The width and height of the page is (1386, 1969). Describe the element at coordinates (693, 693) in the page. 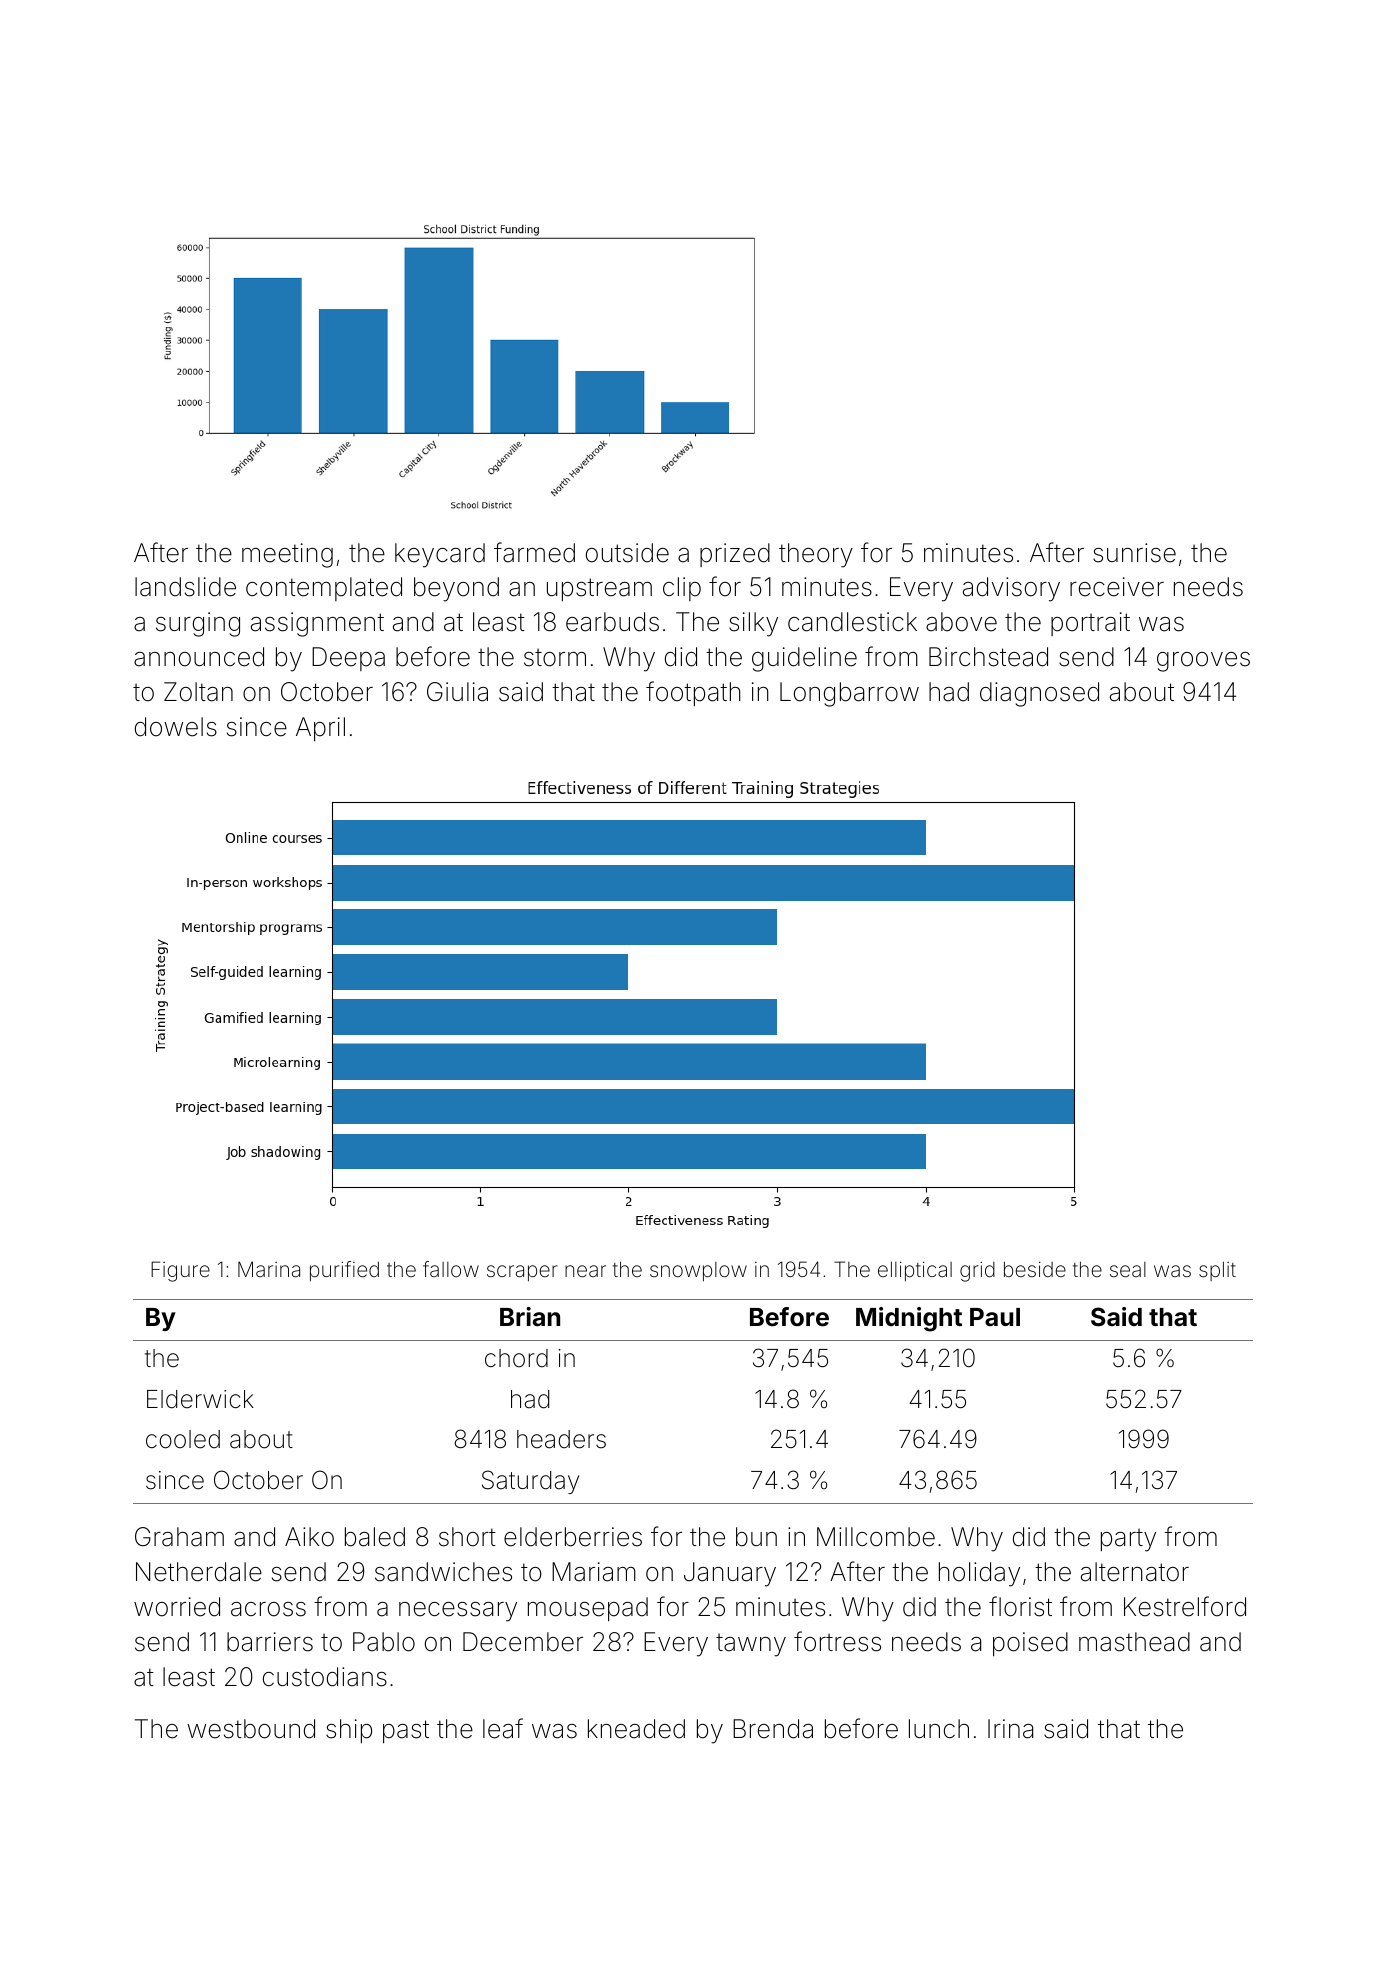

I see `footpath` at that location.
